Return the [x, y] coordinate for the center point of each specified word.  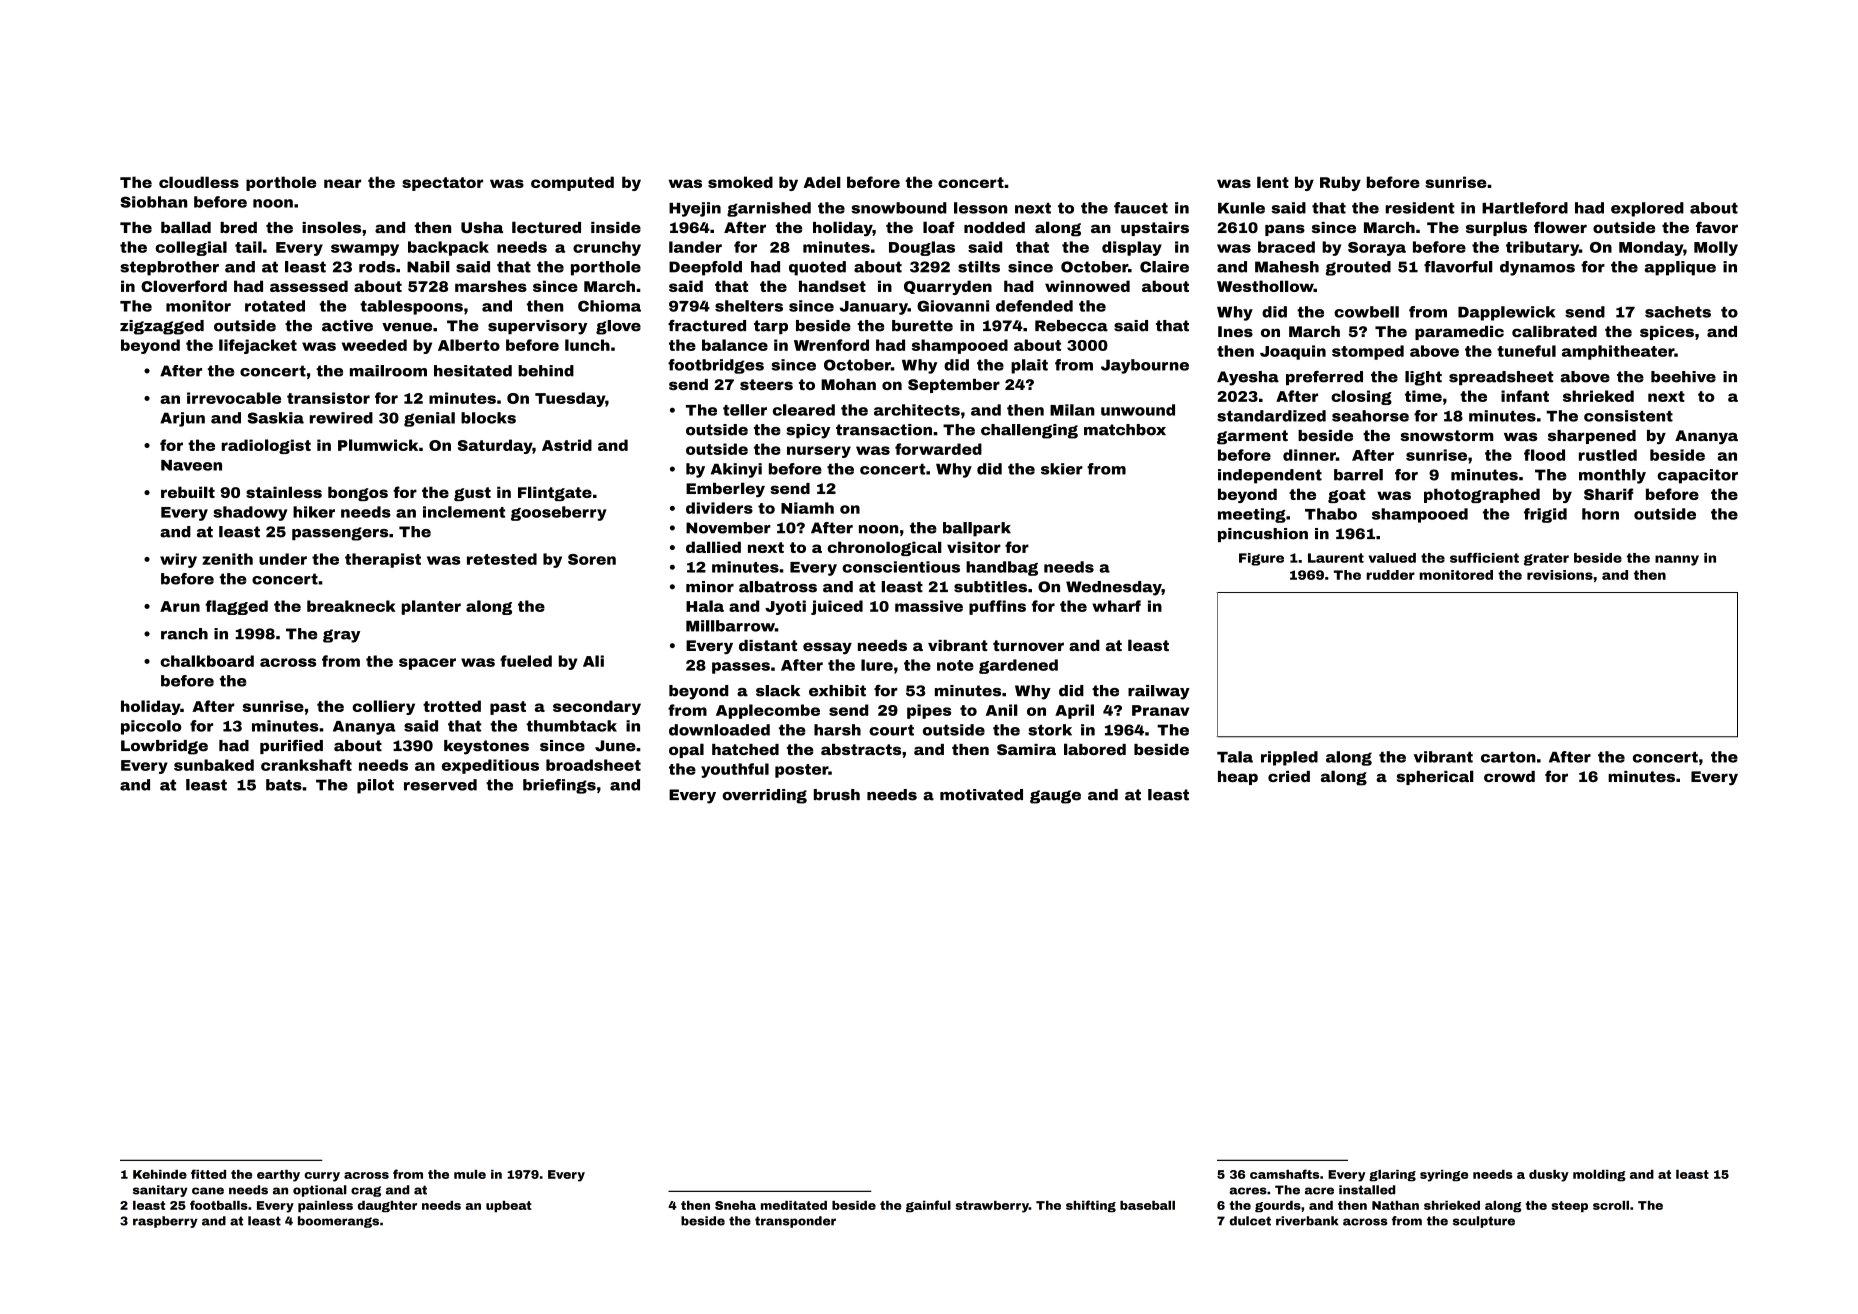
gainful [928, 1206]
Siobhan [153, 202]
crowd [1509, 776]
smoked [740, 182]
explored [1647, 209]
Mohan [848, 384]
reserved [440, 785]
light [1423, 378]
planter [431, 607]
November [728, 528]
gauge [1055, 797]
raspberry [165, 1222]
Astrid [567, 445]
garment [1252, 437]
